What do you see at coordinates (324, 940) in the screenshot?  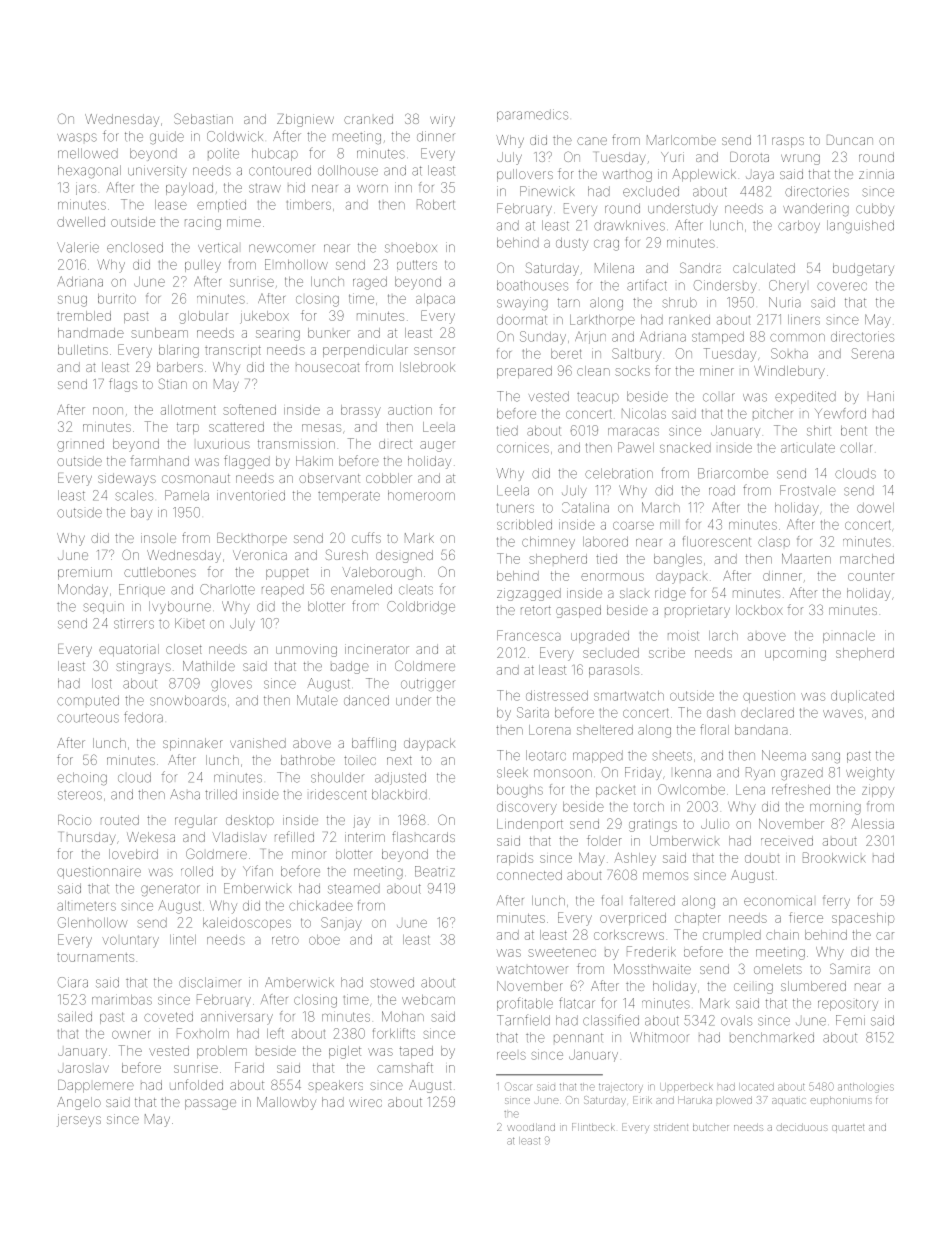 I see `oboe` at bounding box center [324, 940].
